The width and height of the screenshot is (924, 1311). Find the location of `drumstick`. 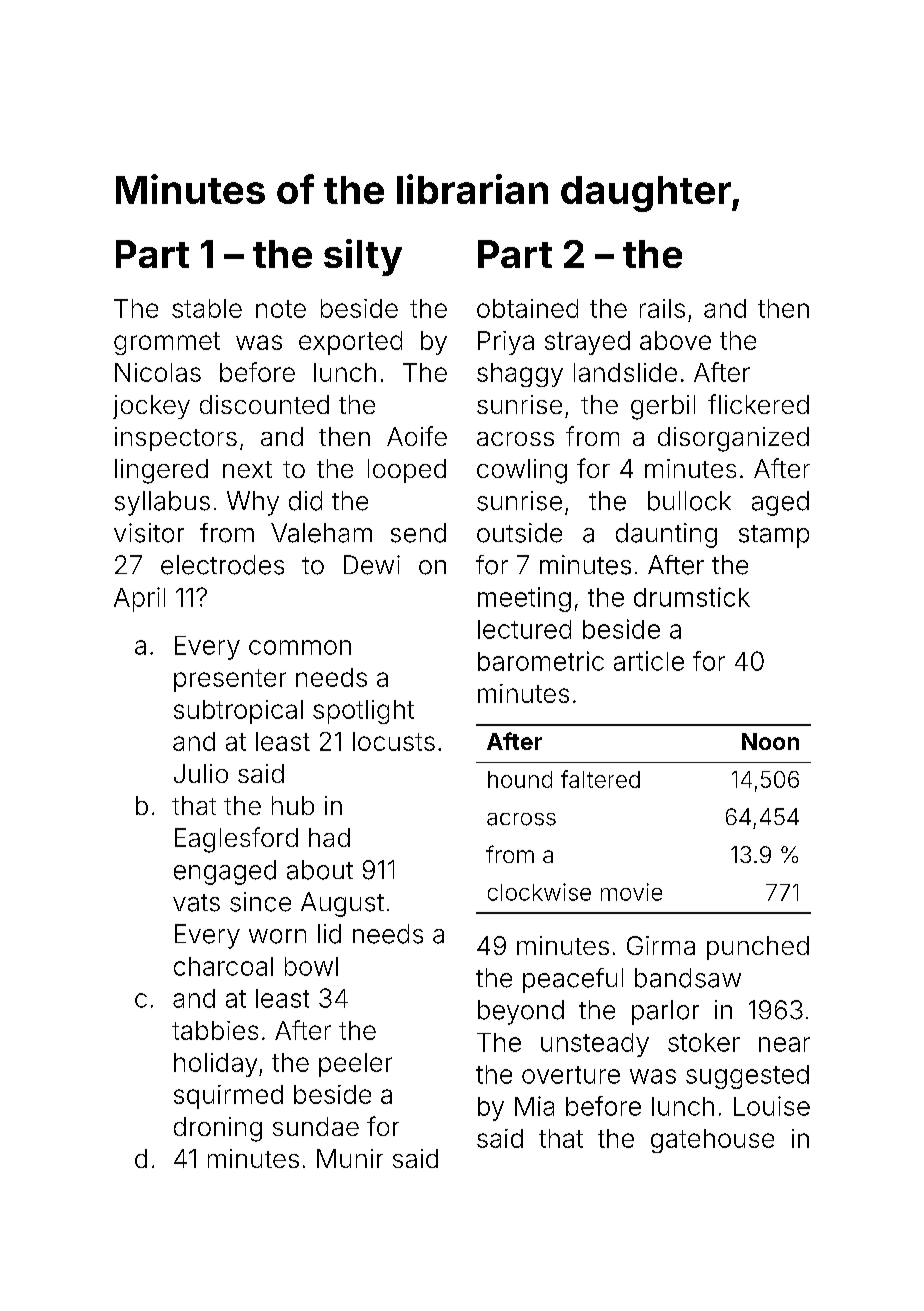

drumstick is located at coordinates (692, 597).
